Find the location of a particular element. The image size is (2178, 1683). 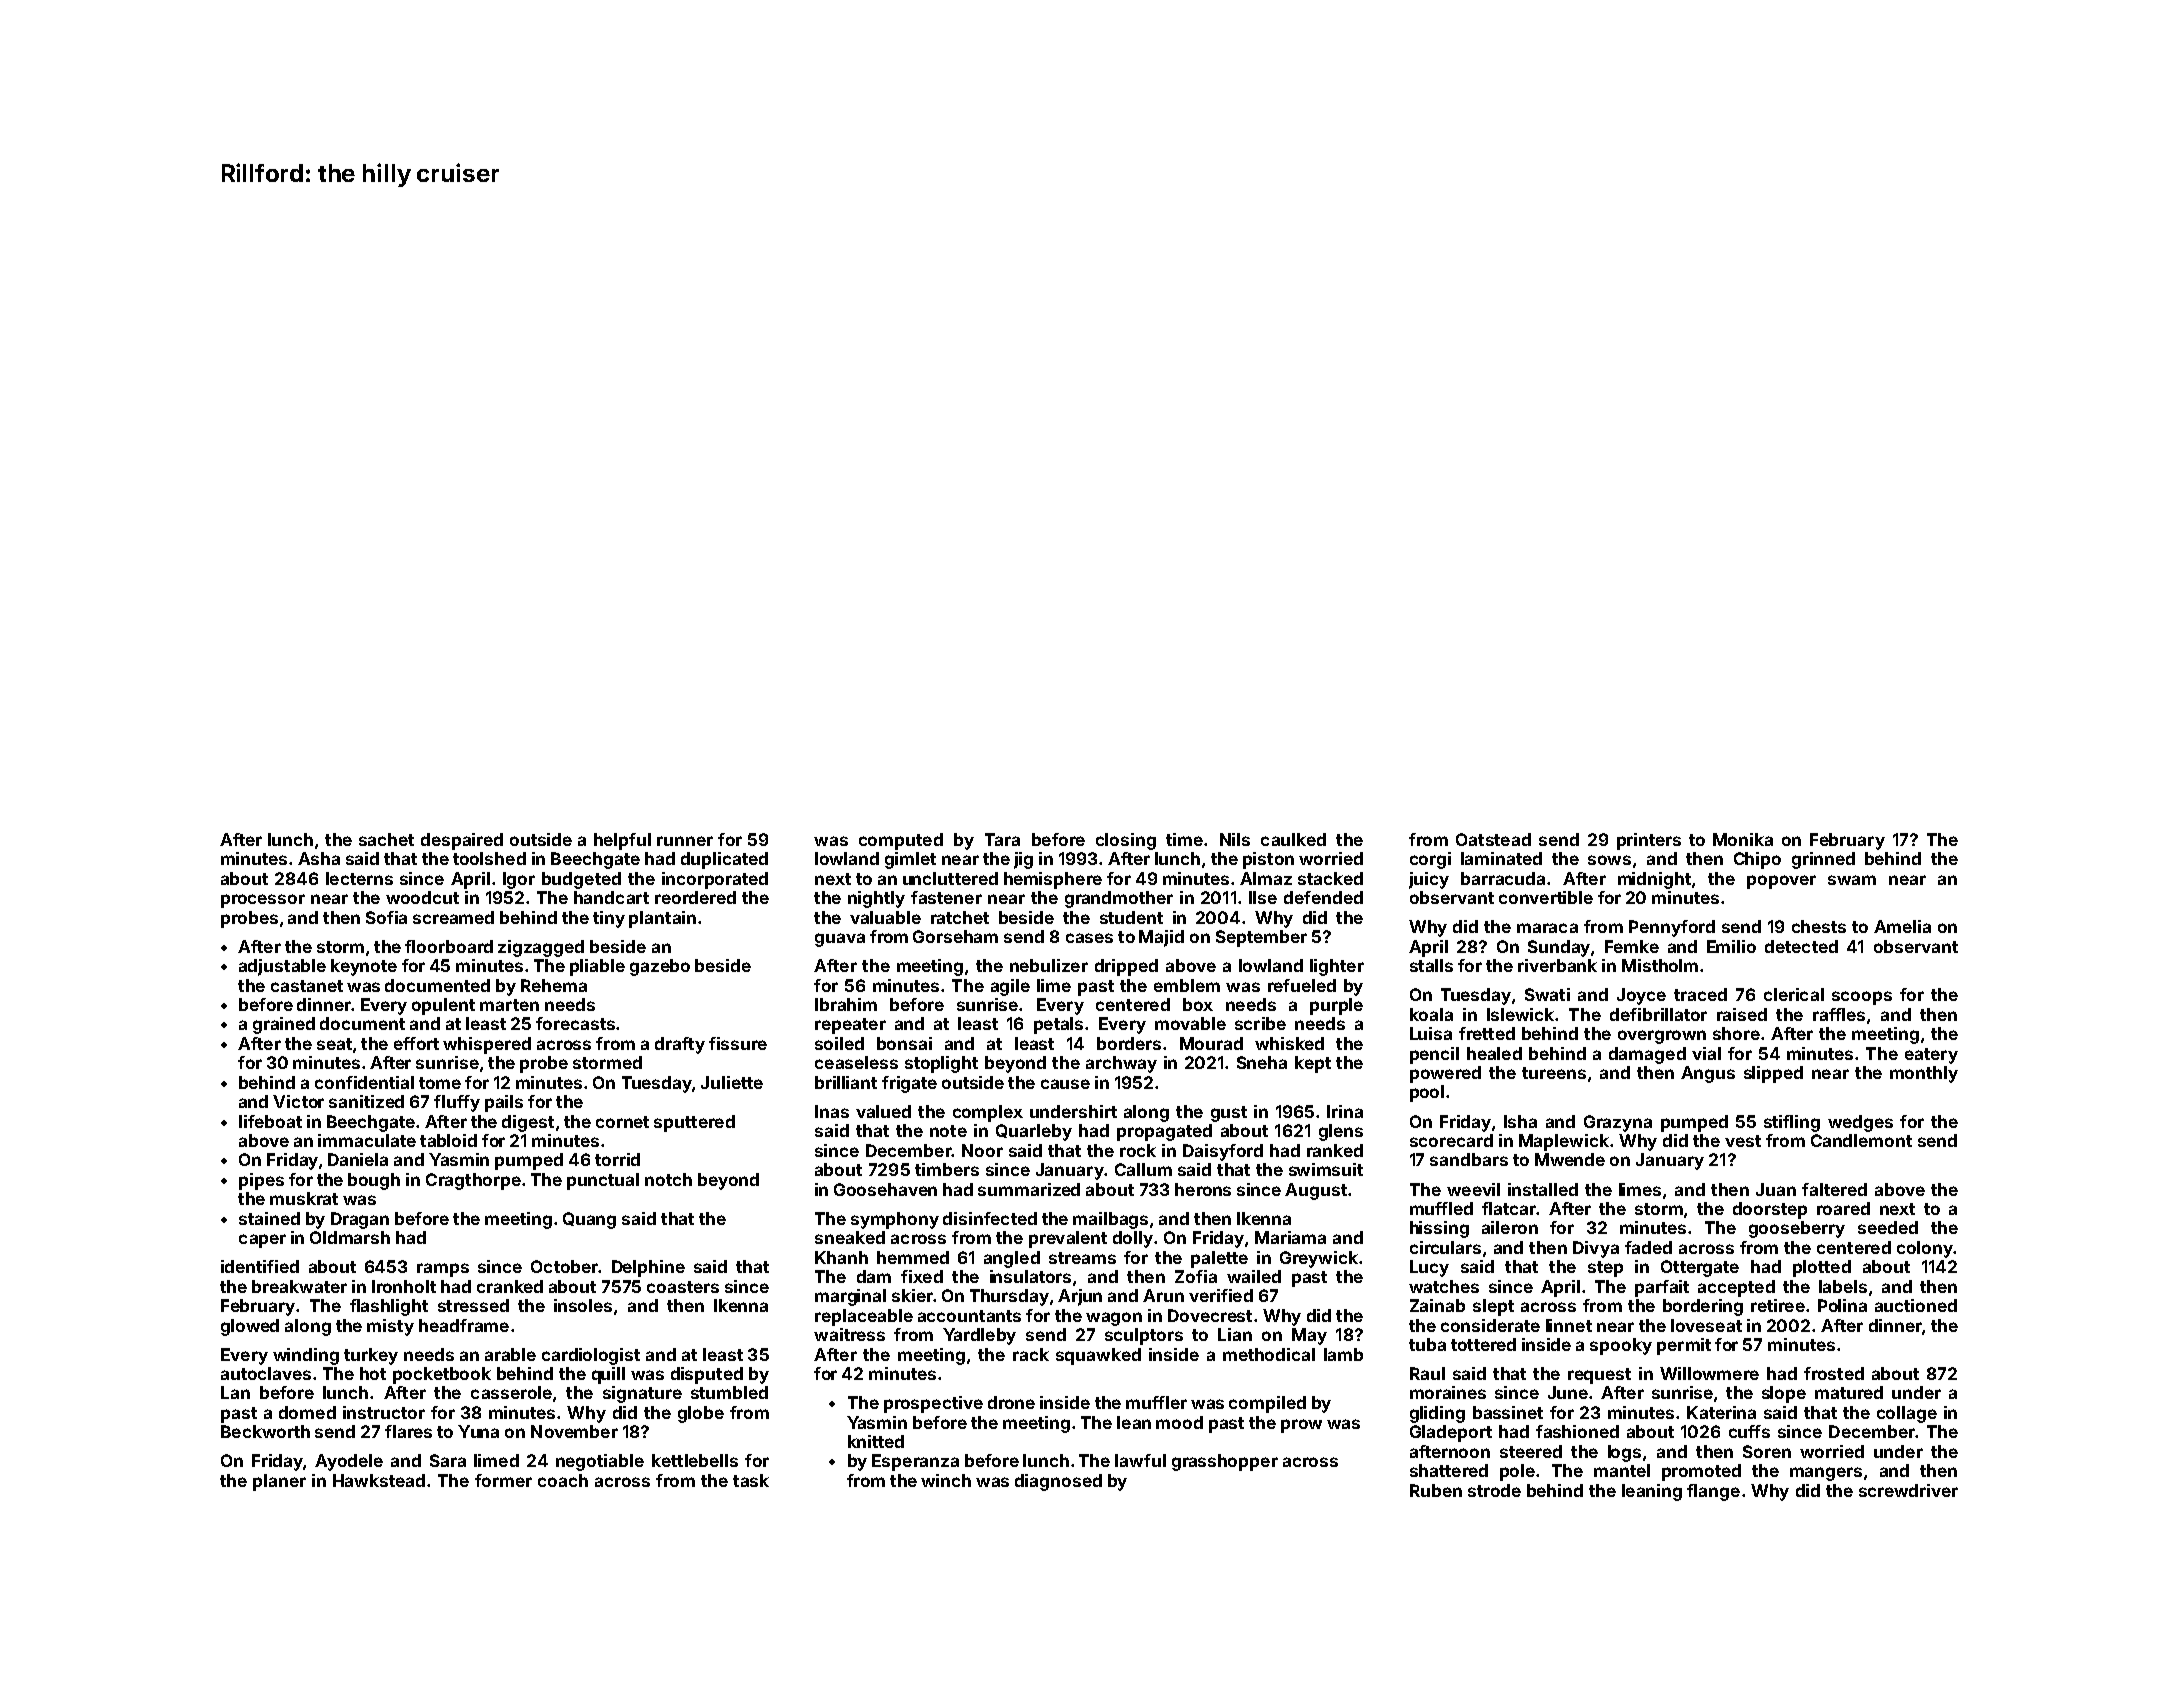

despaired is located at coordinates (462, 841).
